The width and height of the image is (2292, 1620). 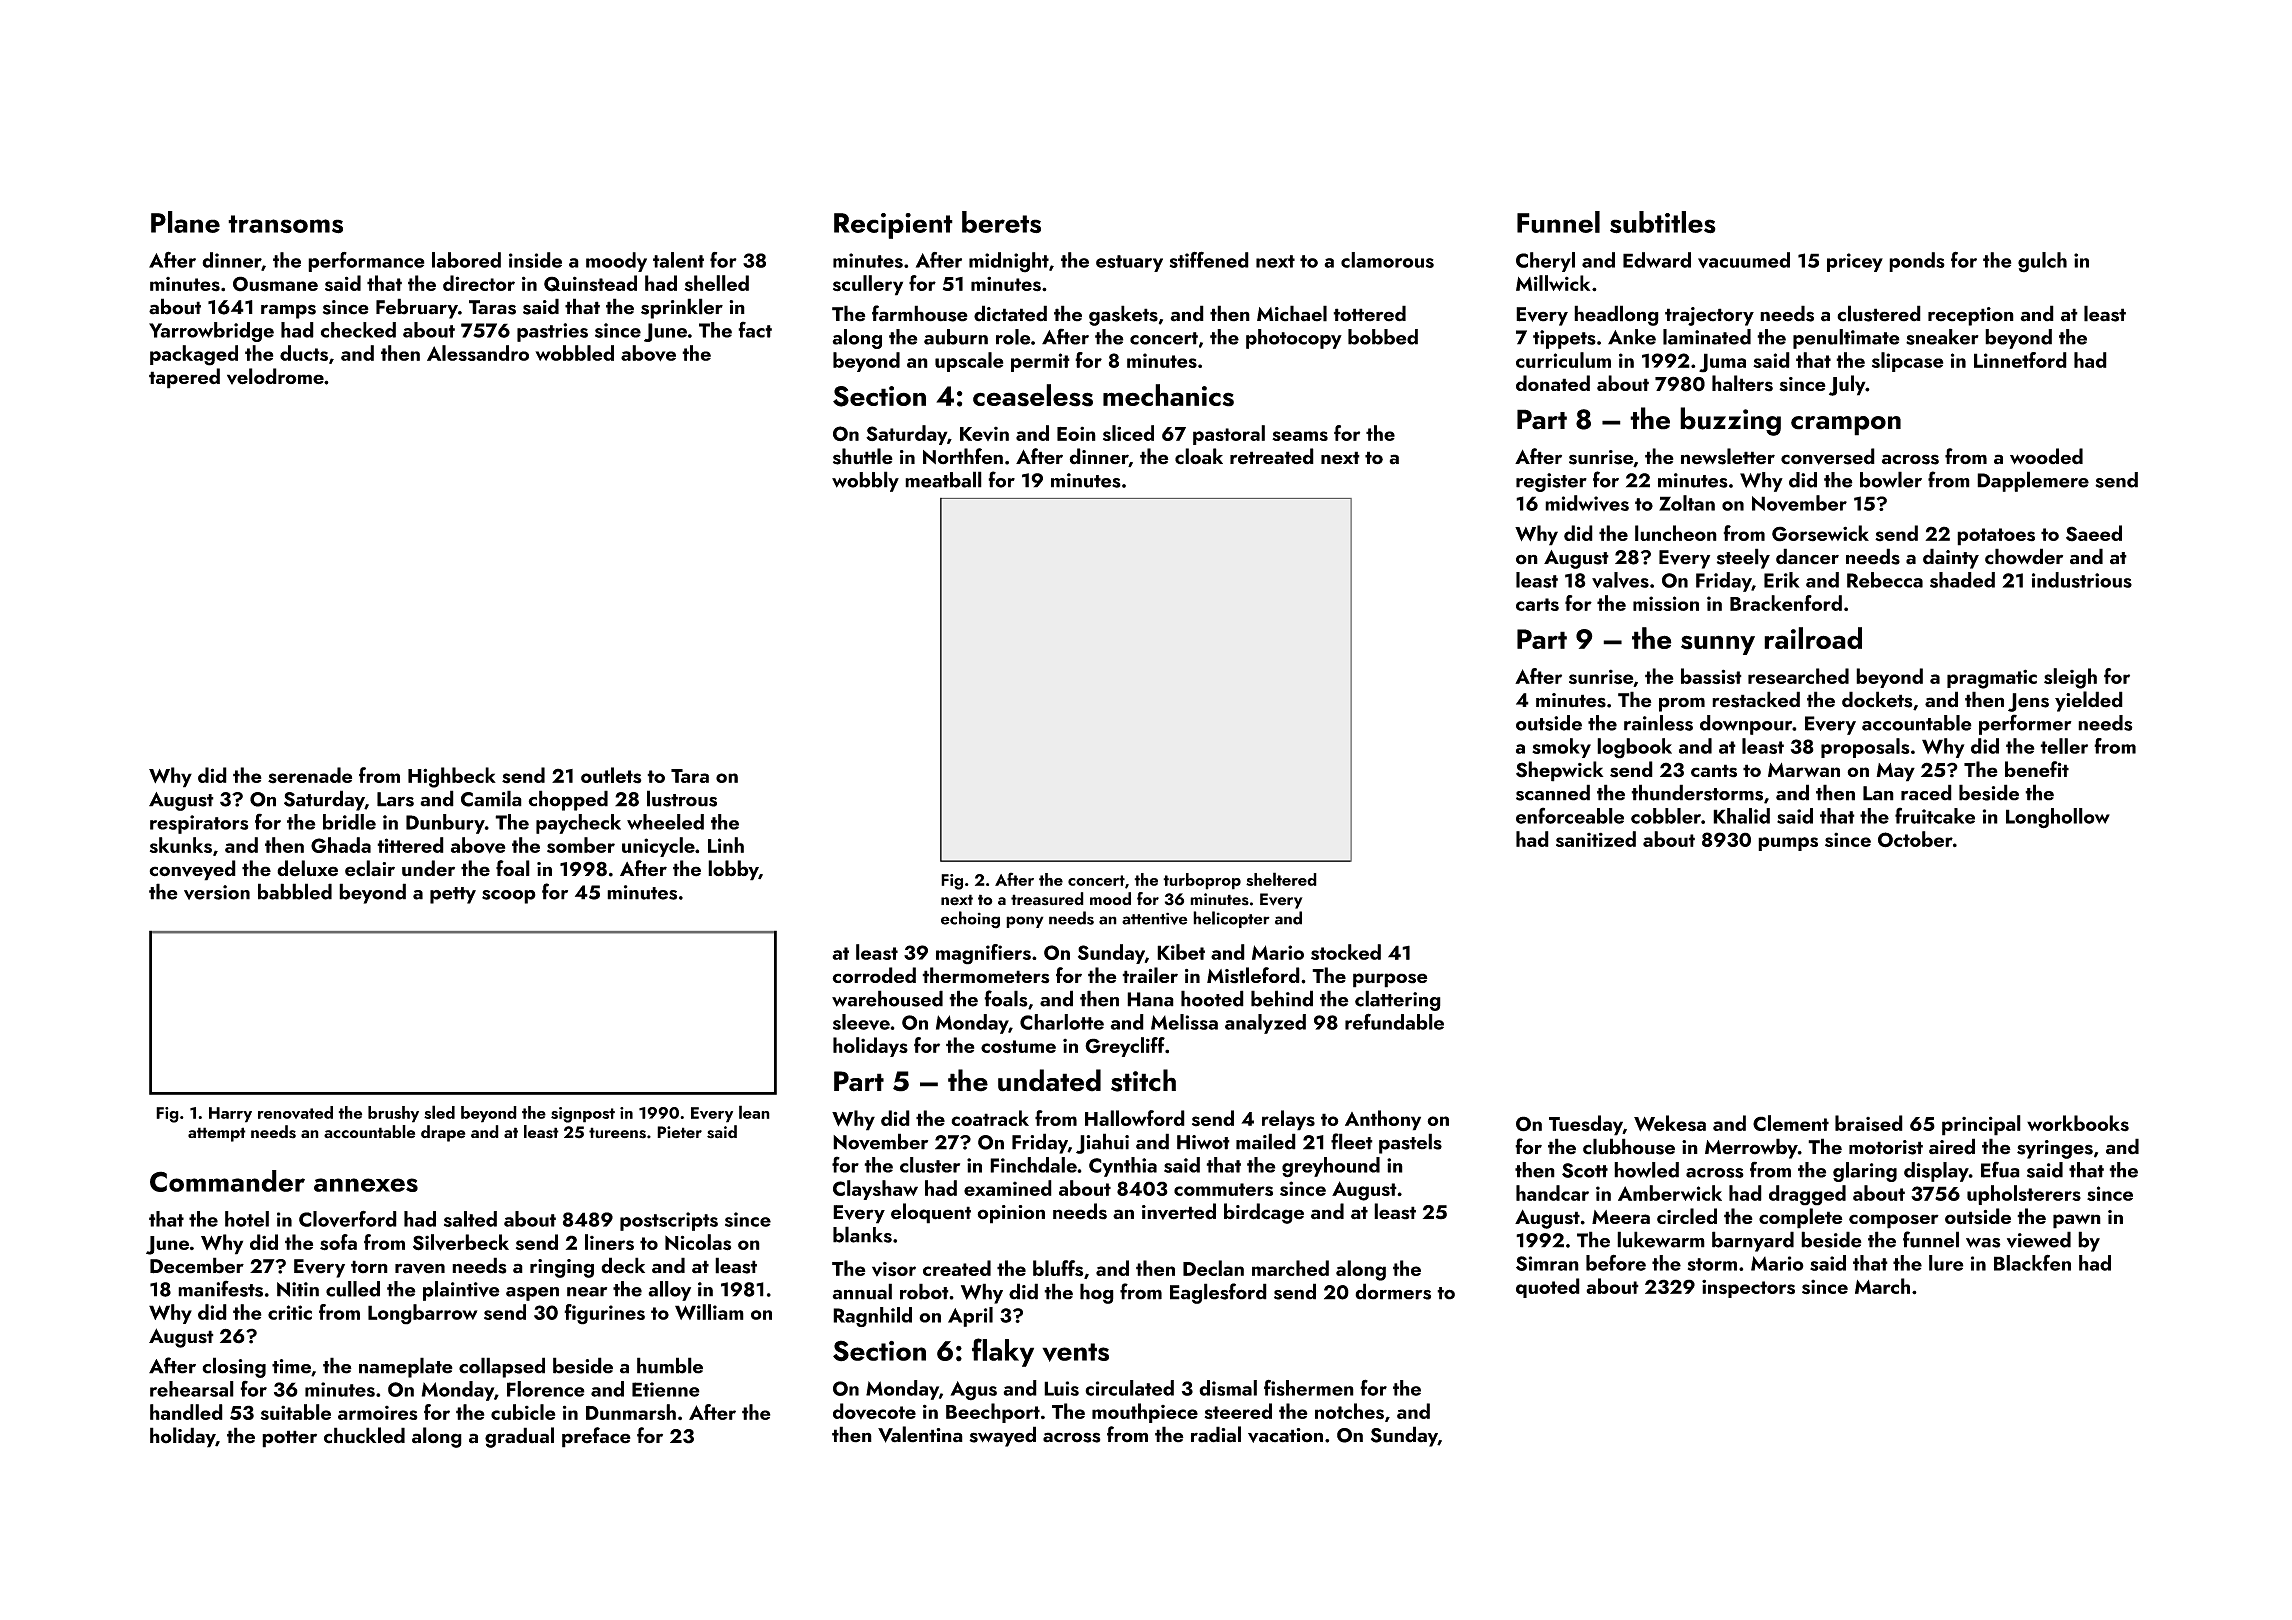 I want to click on swayed, so click(x=1002, y=1436).
